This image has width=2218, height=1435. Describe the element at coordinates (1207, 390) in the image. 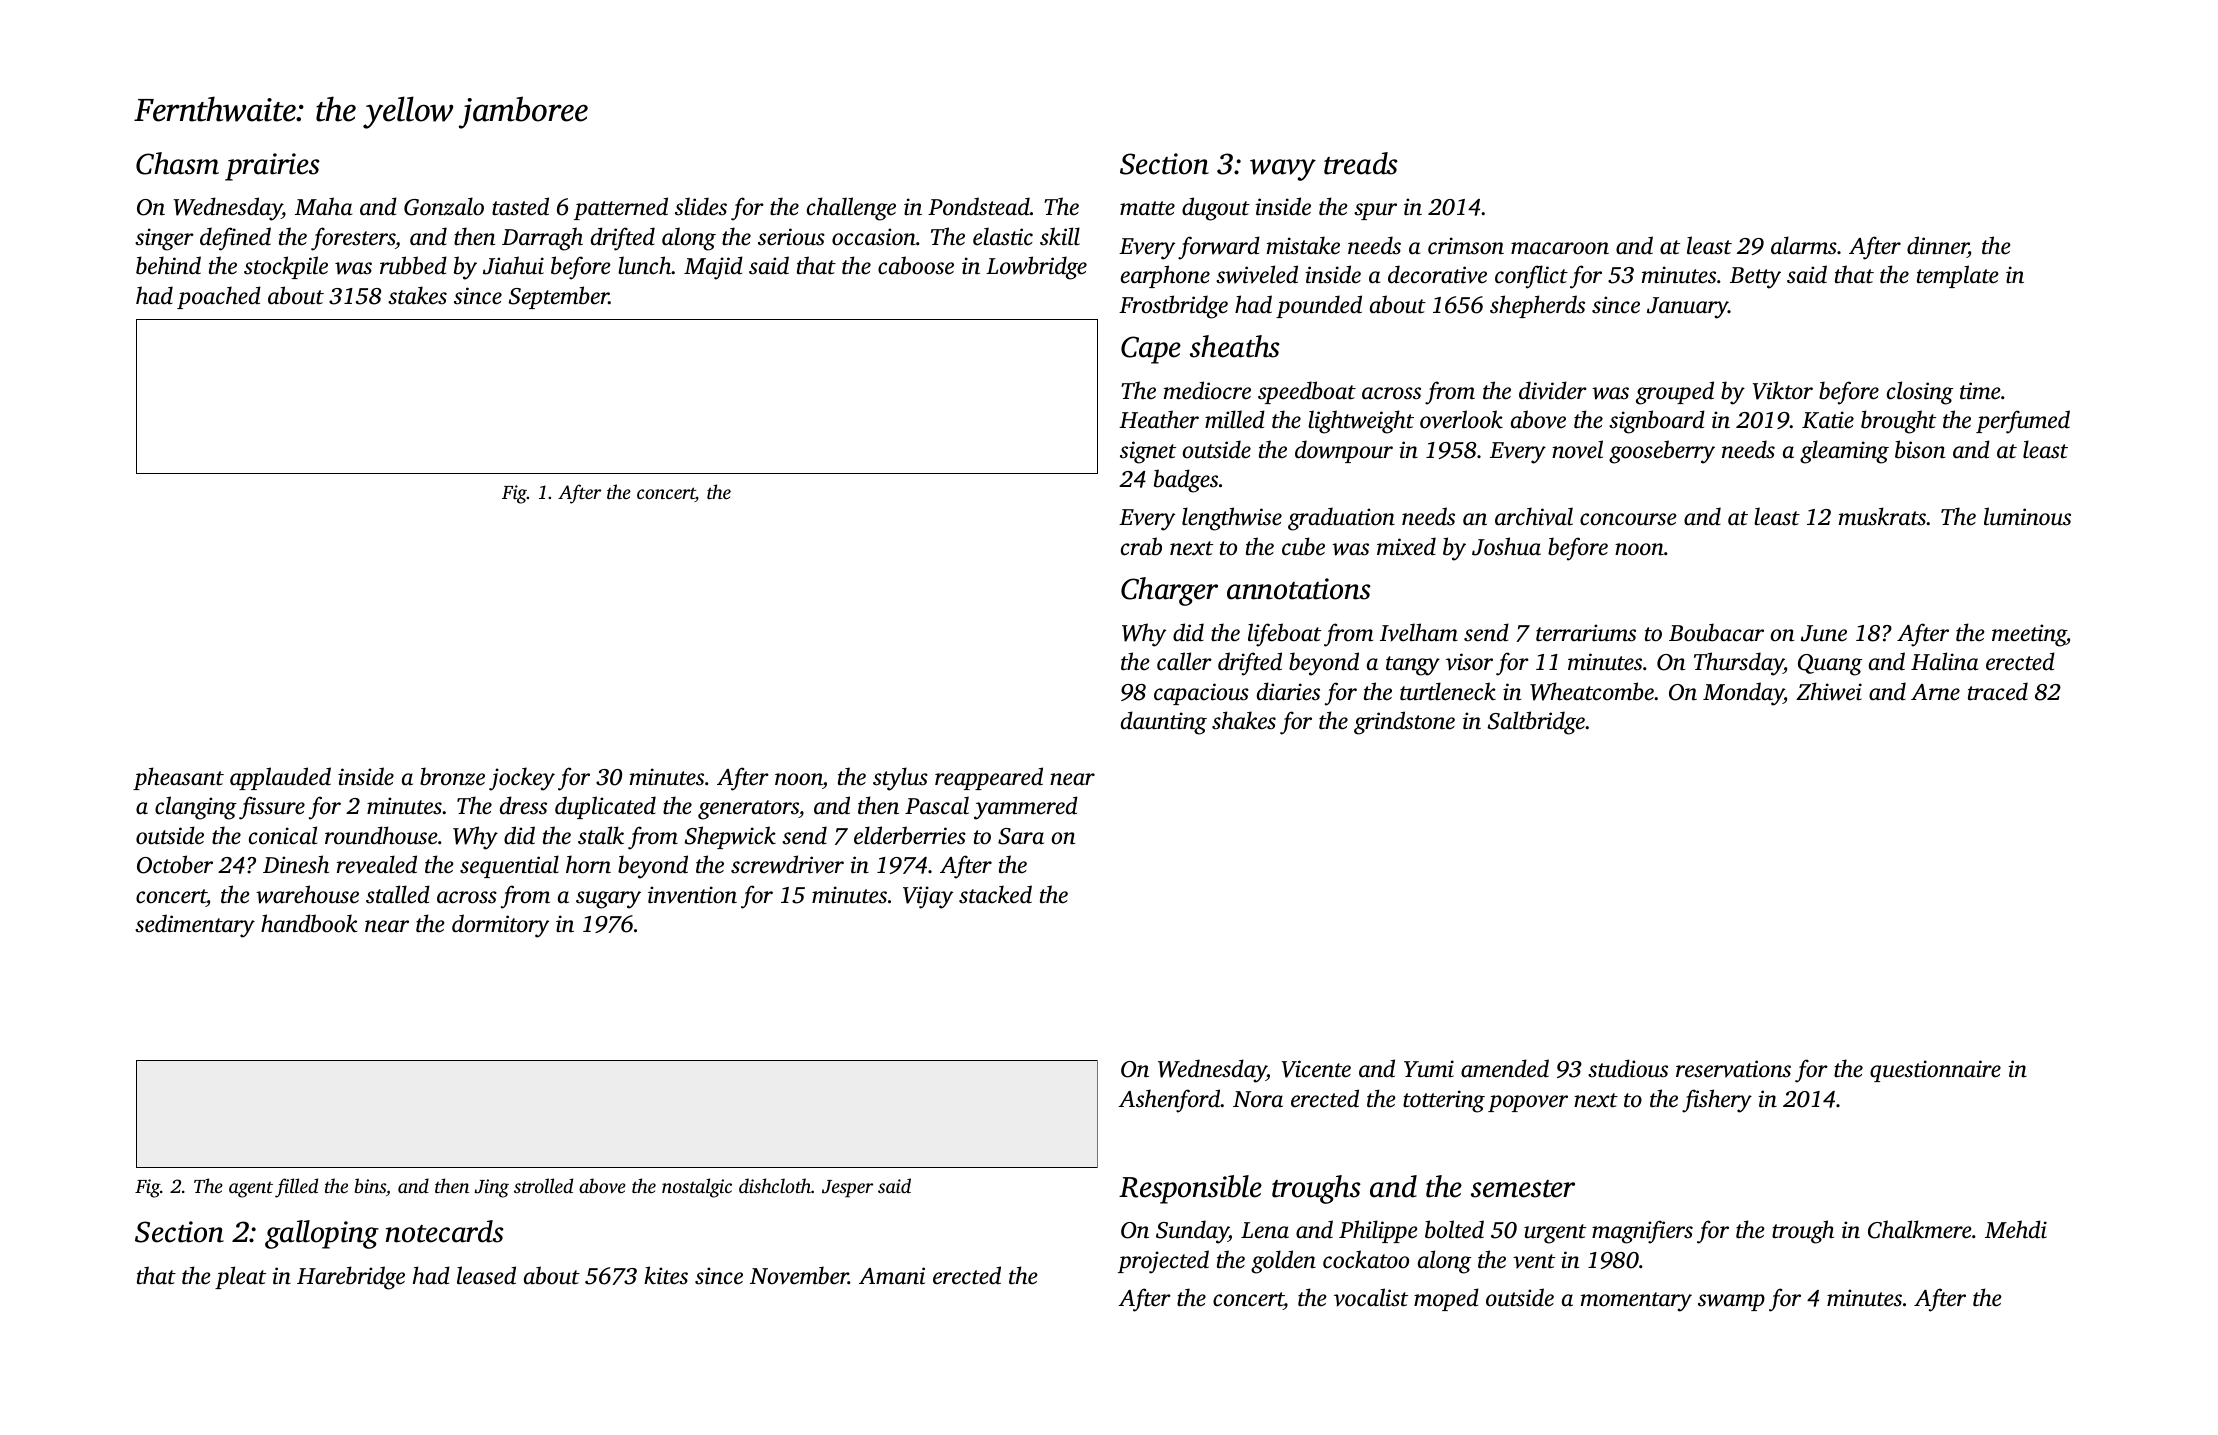

I see `mediocre` at that location.
